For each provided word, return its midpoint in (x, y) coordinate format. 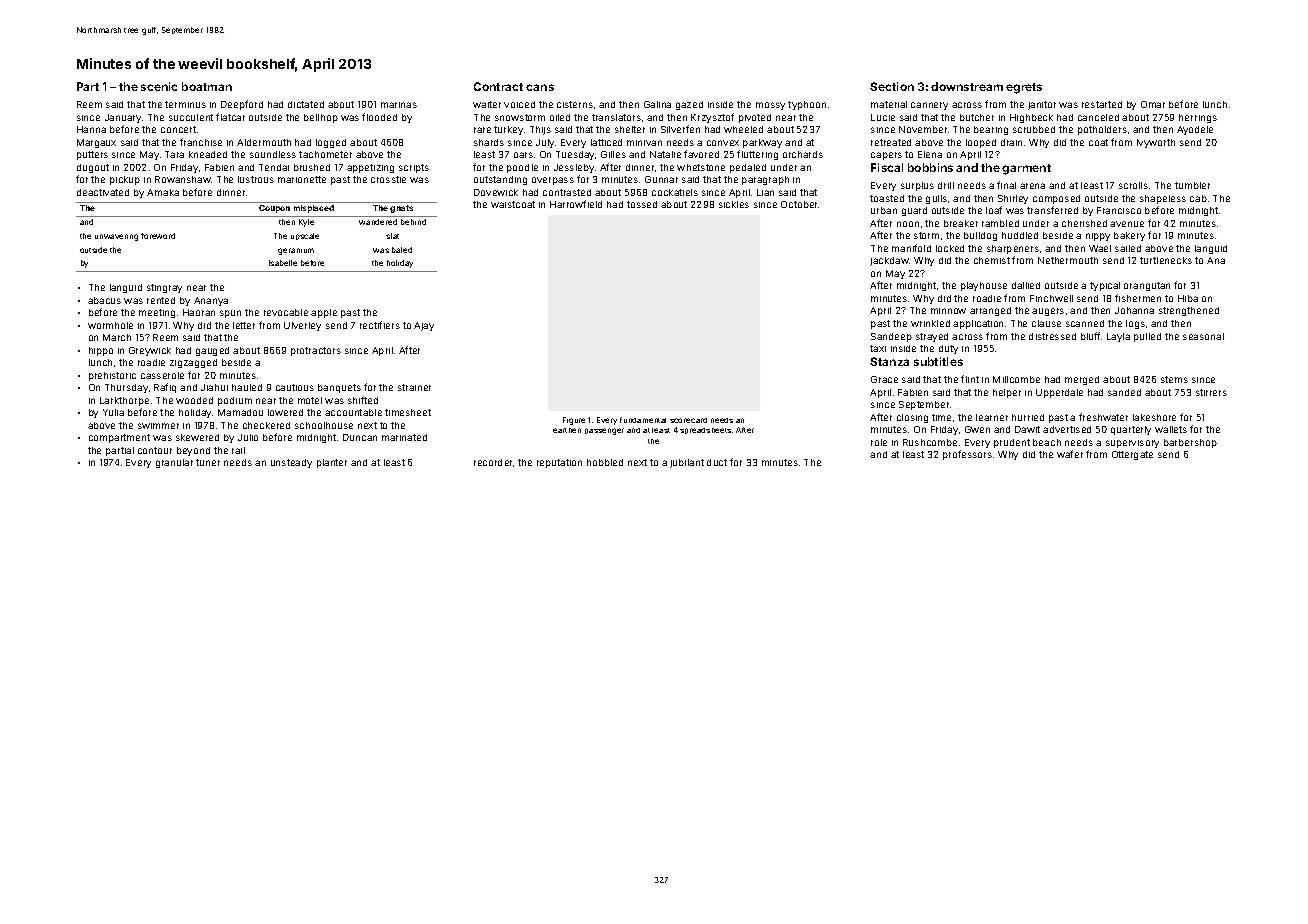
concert (178, 129)
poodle (522, 168)
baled (402, 250)
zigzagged (193, 363)
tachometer (325, 154)
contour (155, 450)
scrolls (1133, 185)
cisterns (575, 104)
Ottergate (1132, 455)
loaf (994, 210)
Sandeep (891, 337)
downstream (967, 86)
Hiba (1188, 298)
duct (717, 462)
